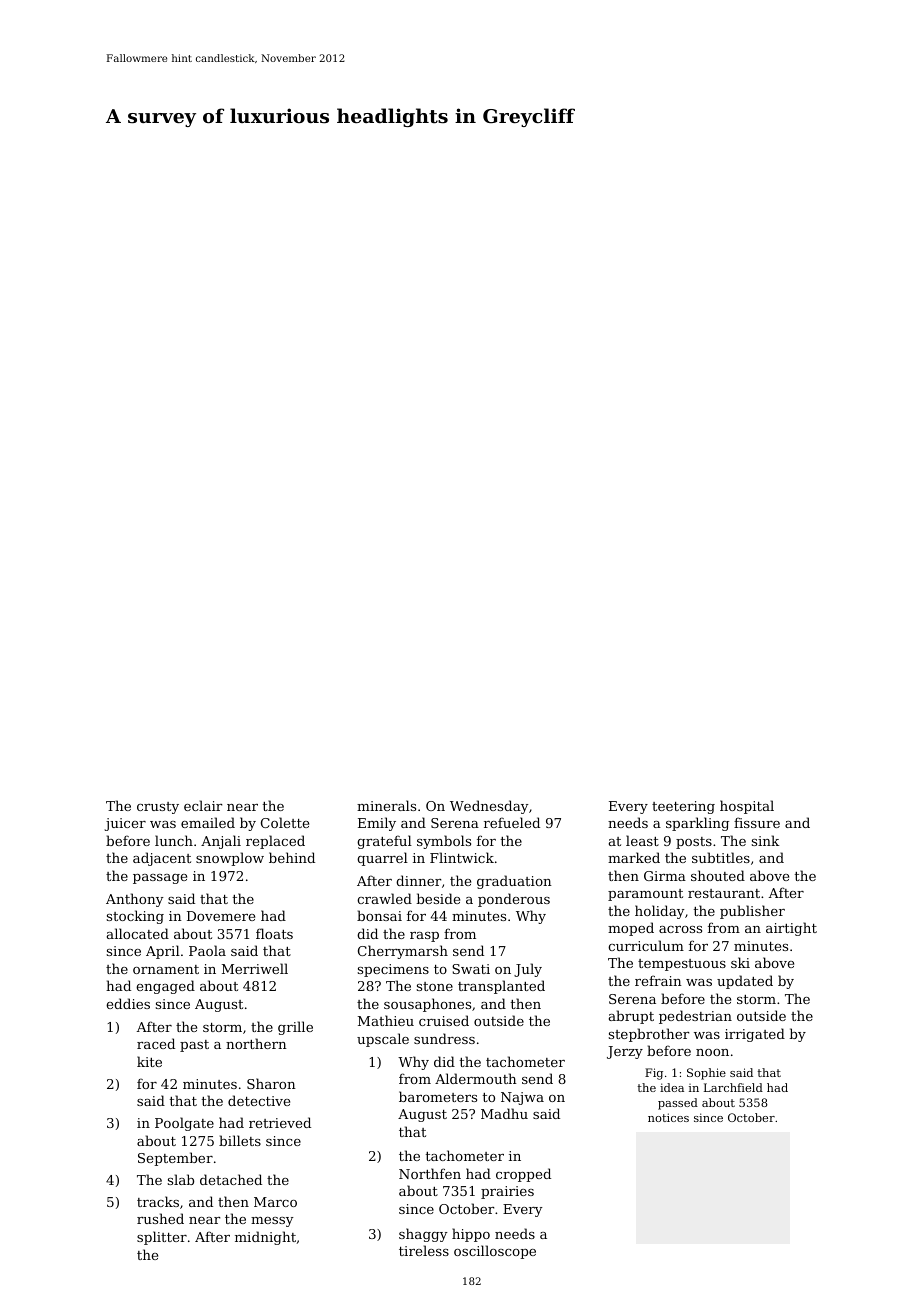 The width and height of the screenshot is (924, 1308). Describe the element at coordinates (683, 807) in the screenshot. I see `teetering` at that location.
